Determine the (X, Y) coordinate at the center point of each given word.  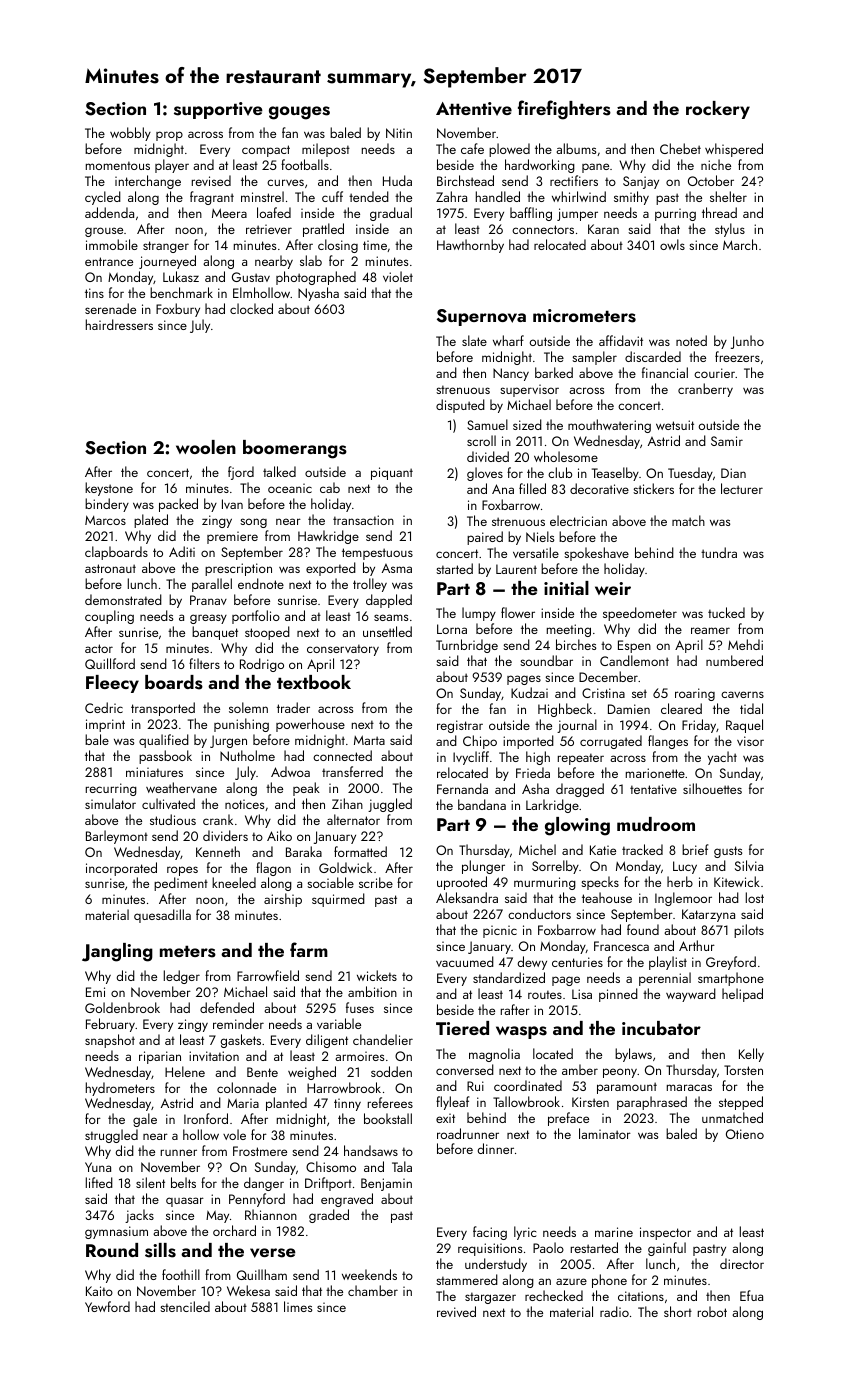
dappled (389, 601)
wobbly (130, 134)
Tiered (462, 1028)
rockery (718, 110)
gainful (667, 1249)
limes (298, 1306)
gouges (299, 113)
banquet (215, 633)
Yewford (107, 1306)
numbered (734, 660)
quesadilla (162, 916)
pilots (749, 931)
